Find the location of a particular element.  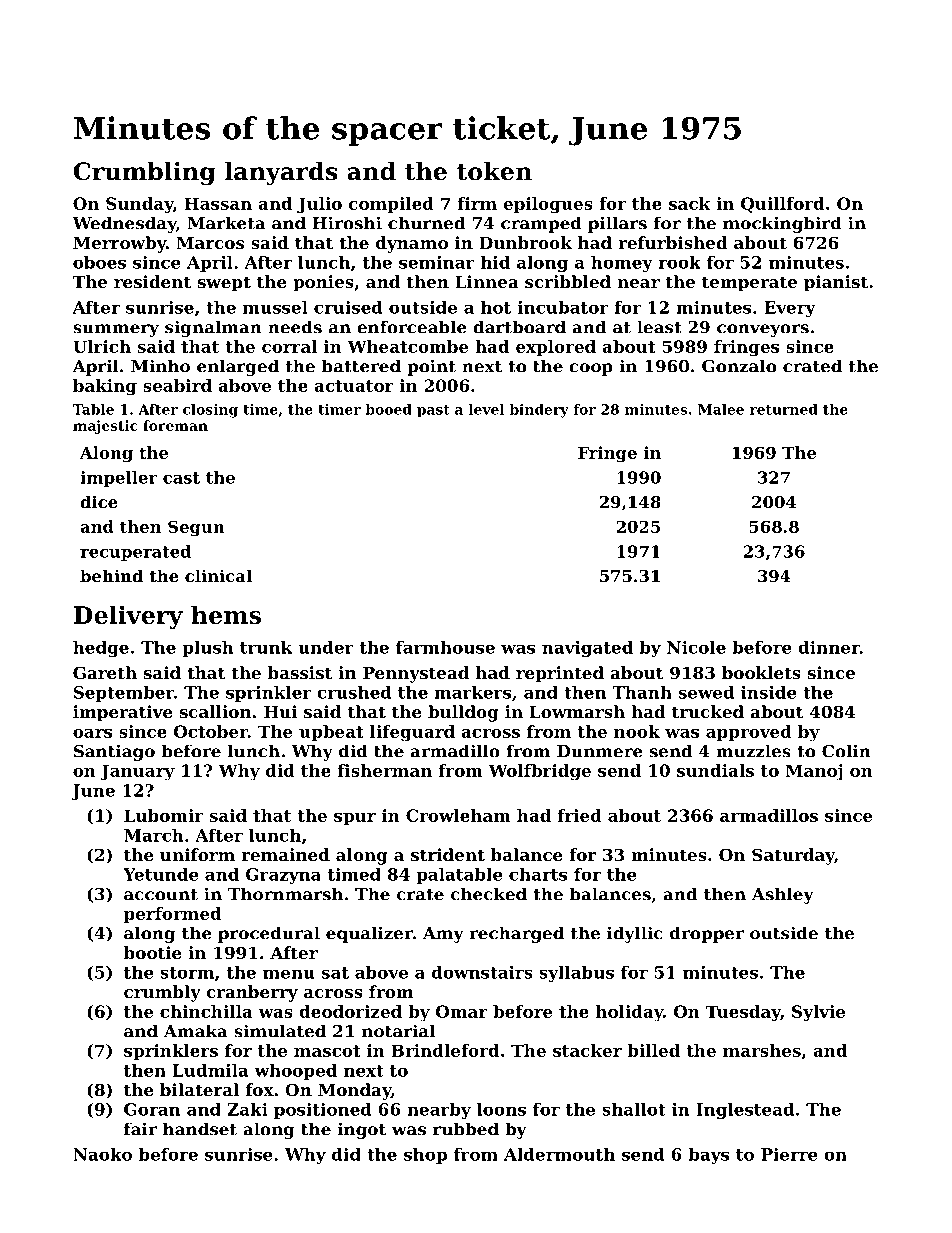

Pennystead is located at coordinates (416, 674).
